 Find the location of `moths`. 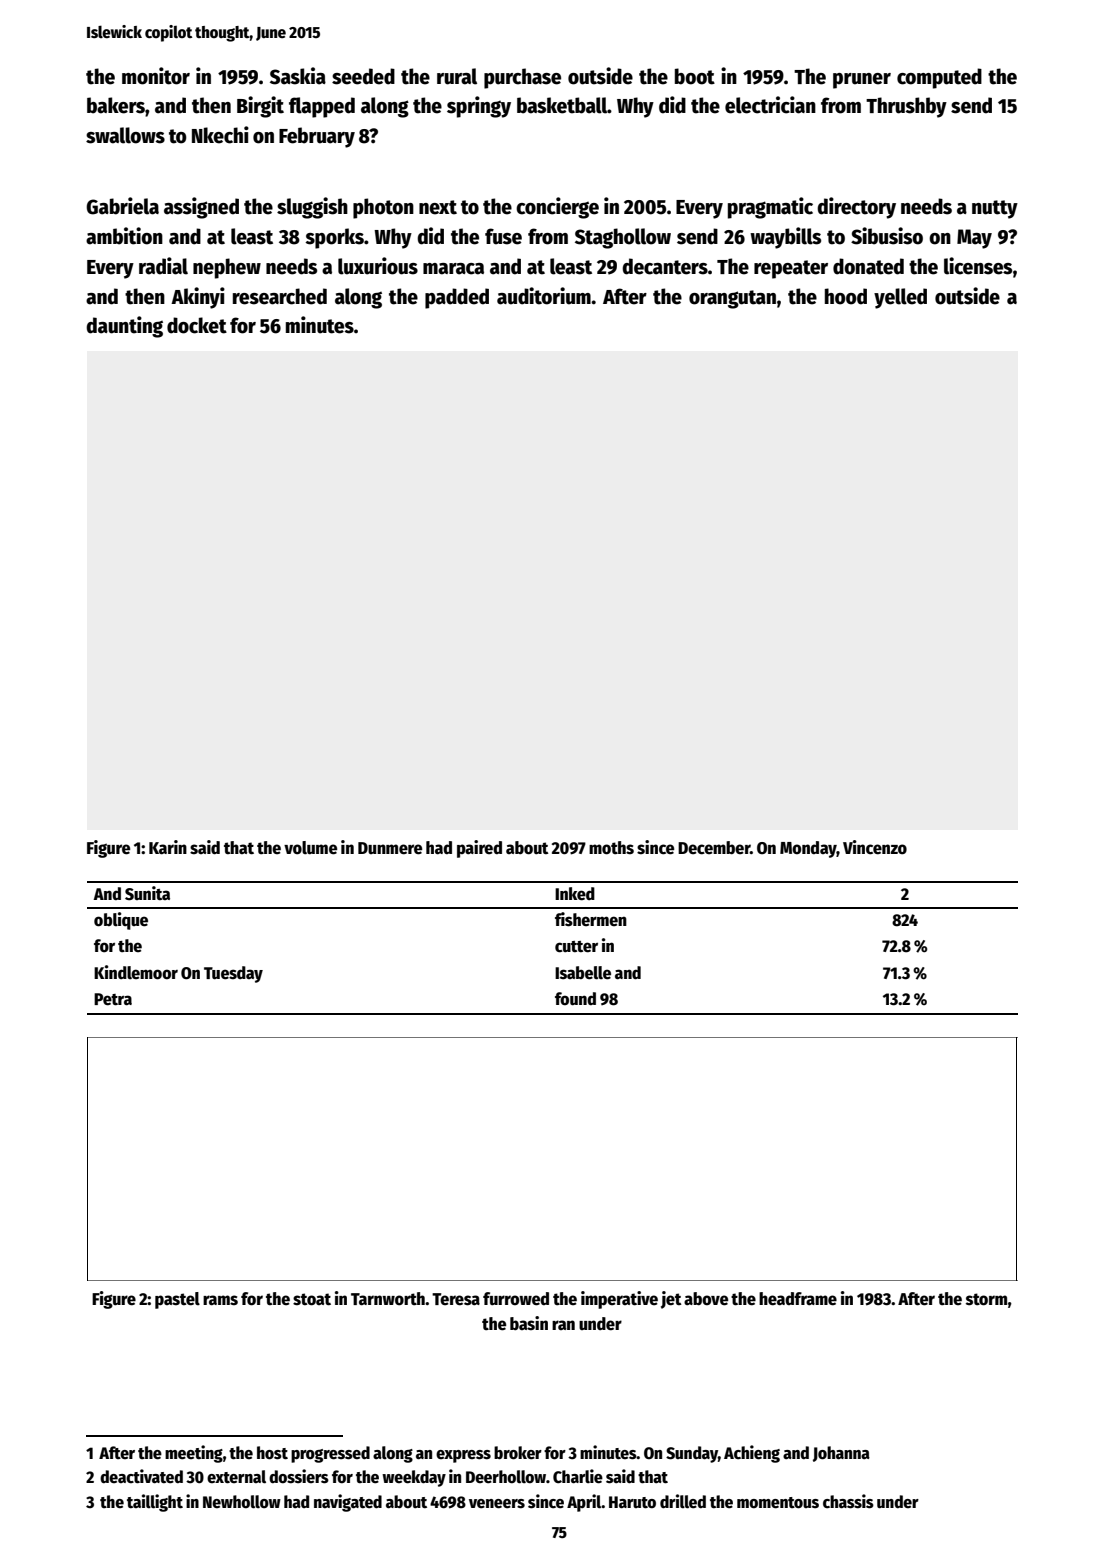

moths is located at coordinates (611, 848).
